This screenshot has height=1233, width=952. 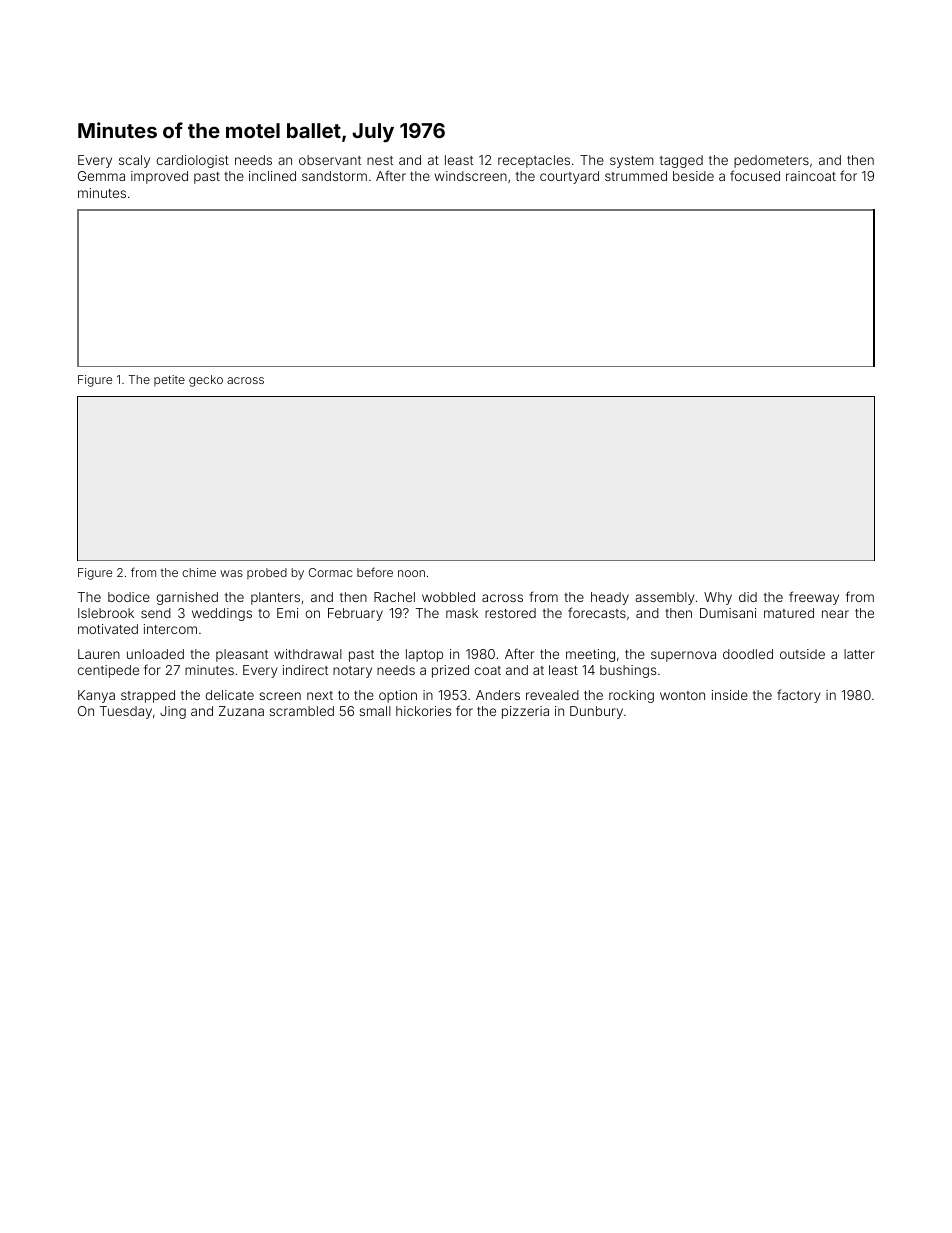 I want to click on focused, so click(x=755, y=175).
